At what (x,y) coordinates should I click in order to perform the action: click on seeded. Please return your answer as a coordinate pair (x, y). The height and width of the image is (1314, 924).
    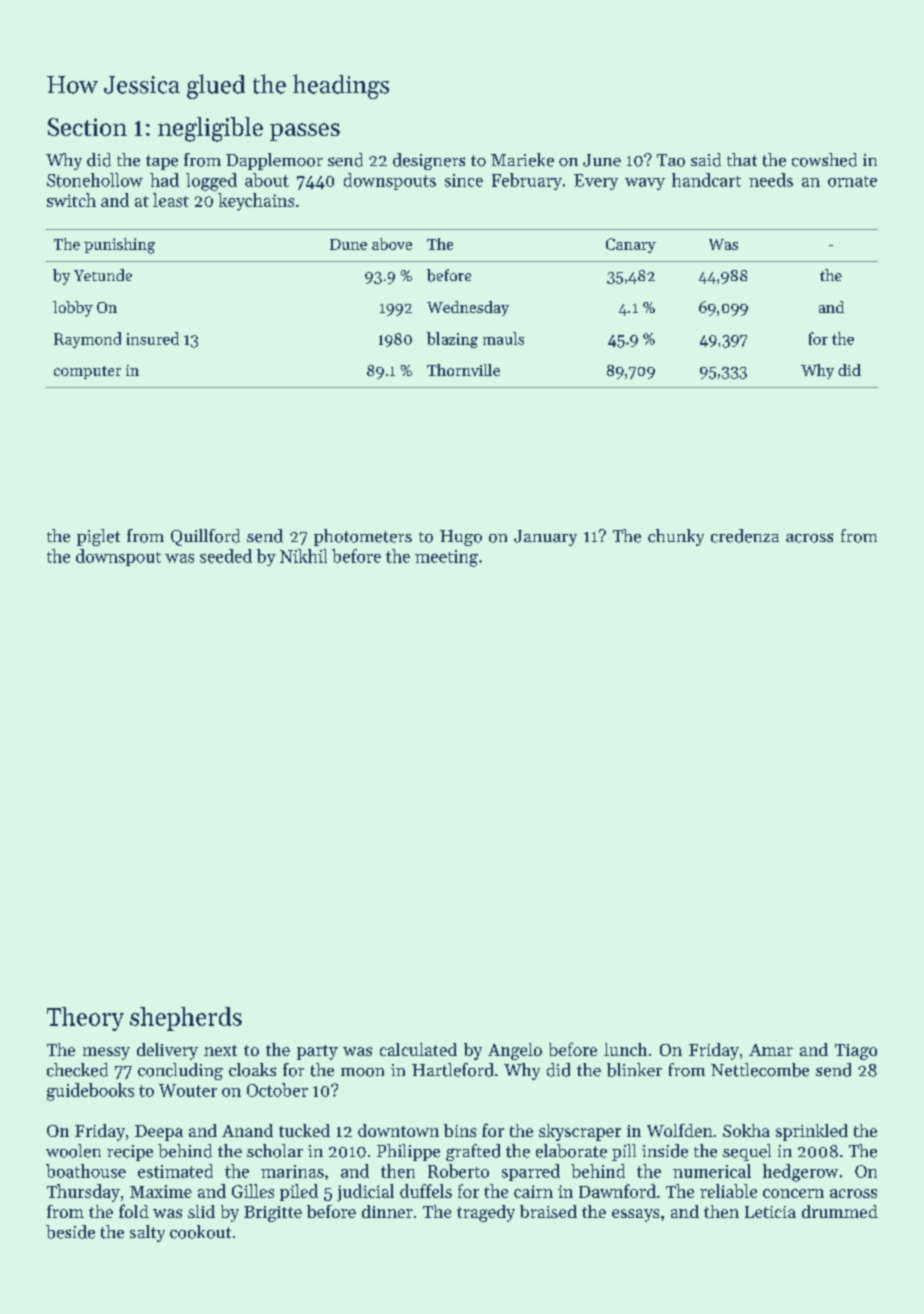
    Looking at the image, I should click on (226, 556).
